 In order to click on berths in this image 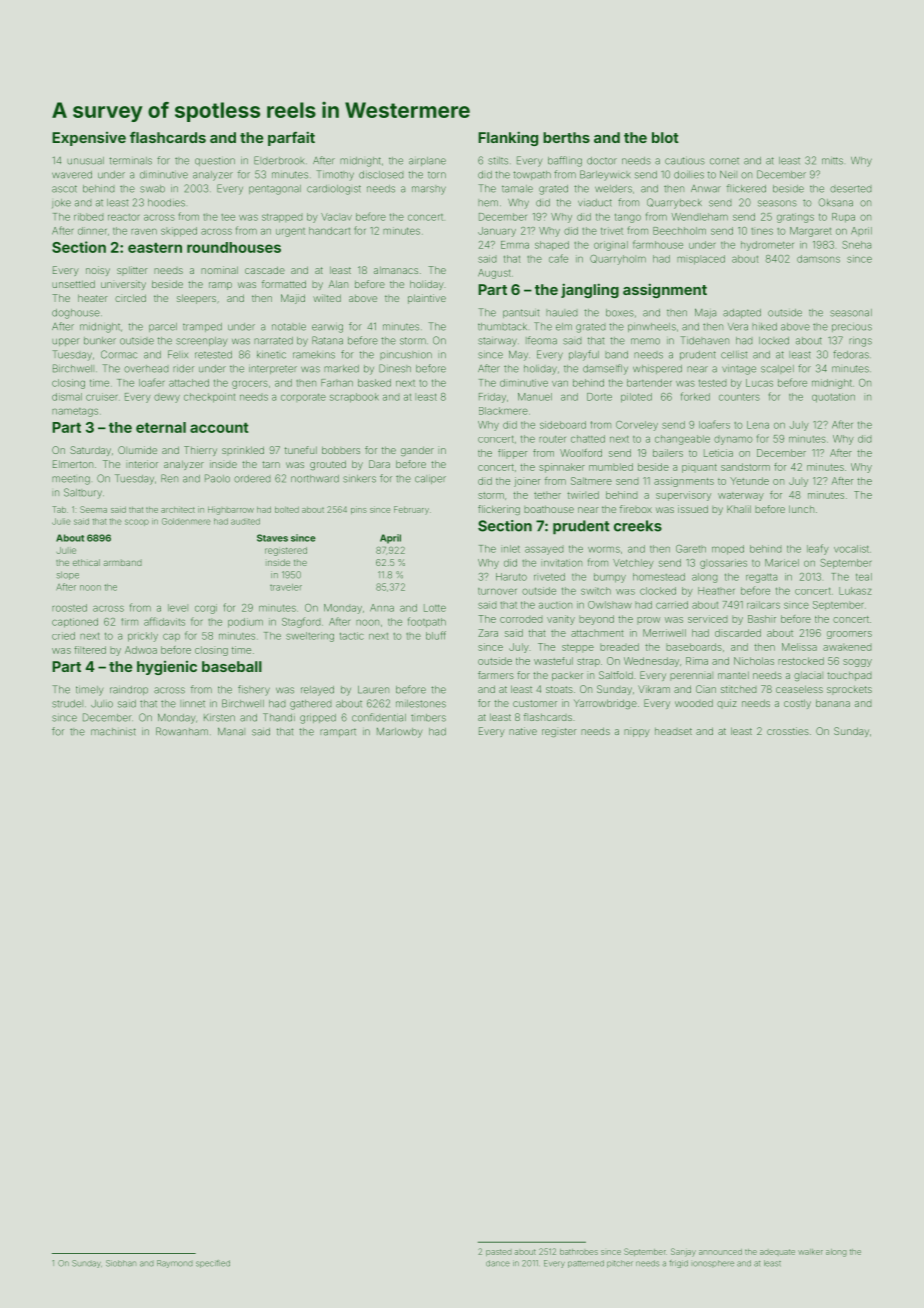, I will do `click(566, 137)`.
